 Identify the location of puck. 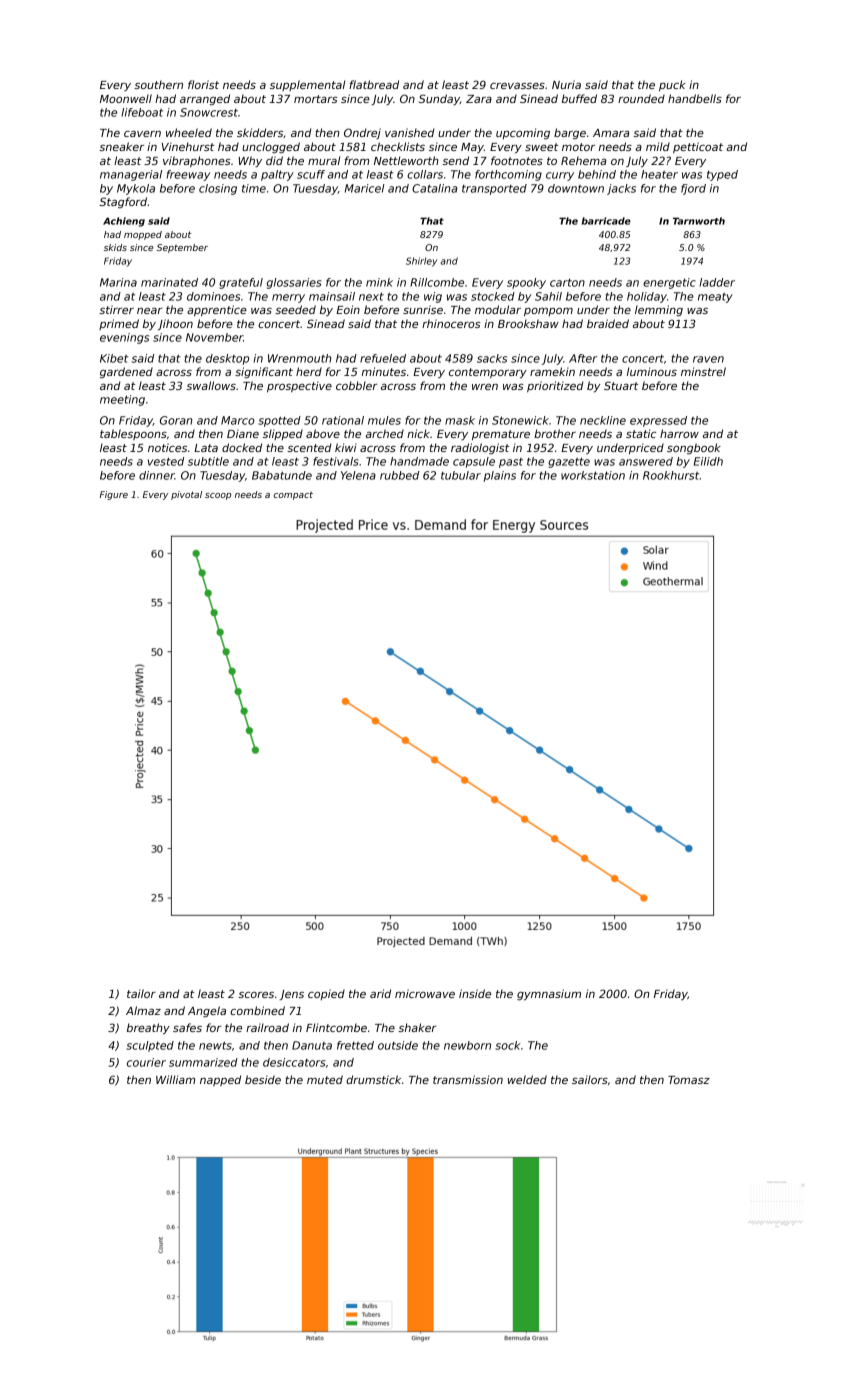
(672, 85).
